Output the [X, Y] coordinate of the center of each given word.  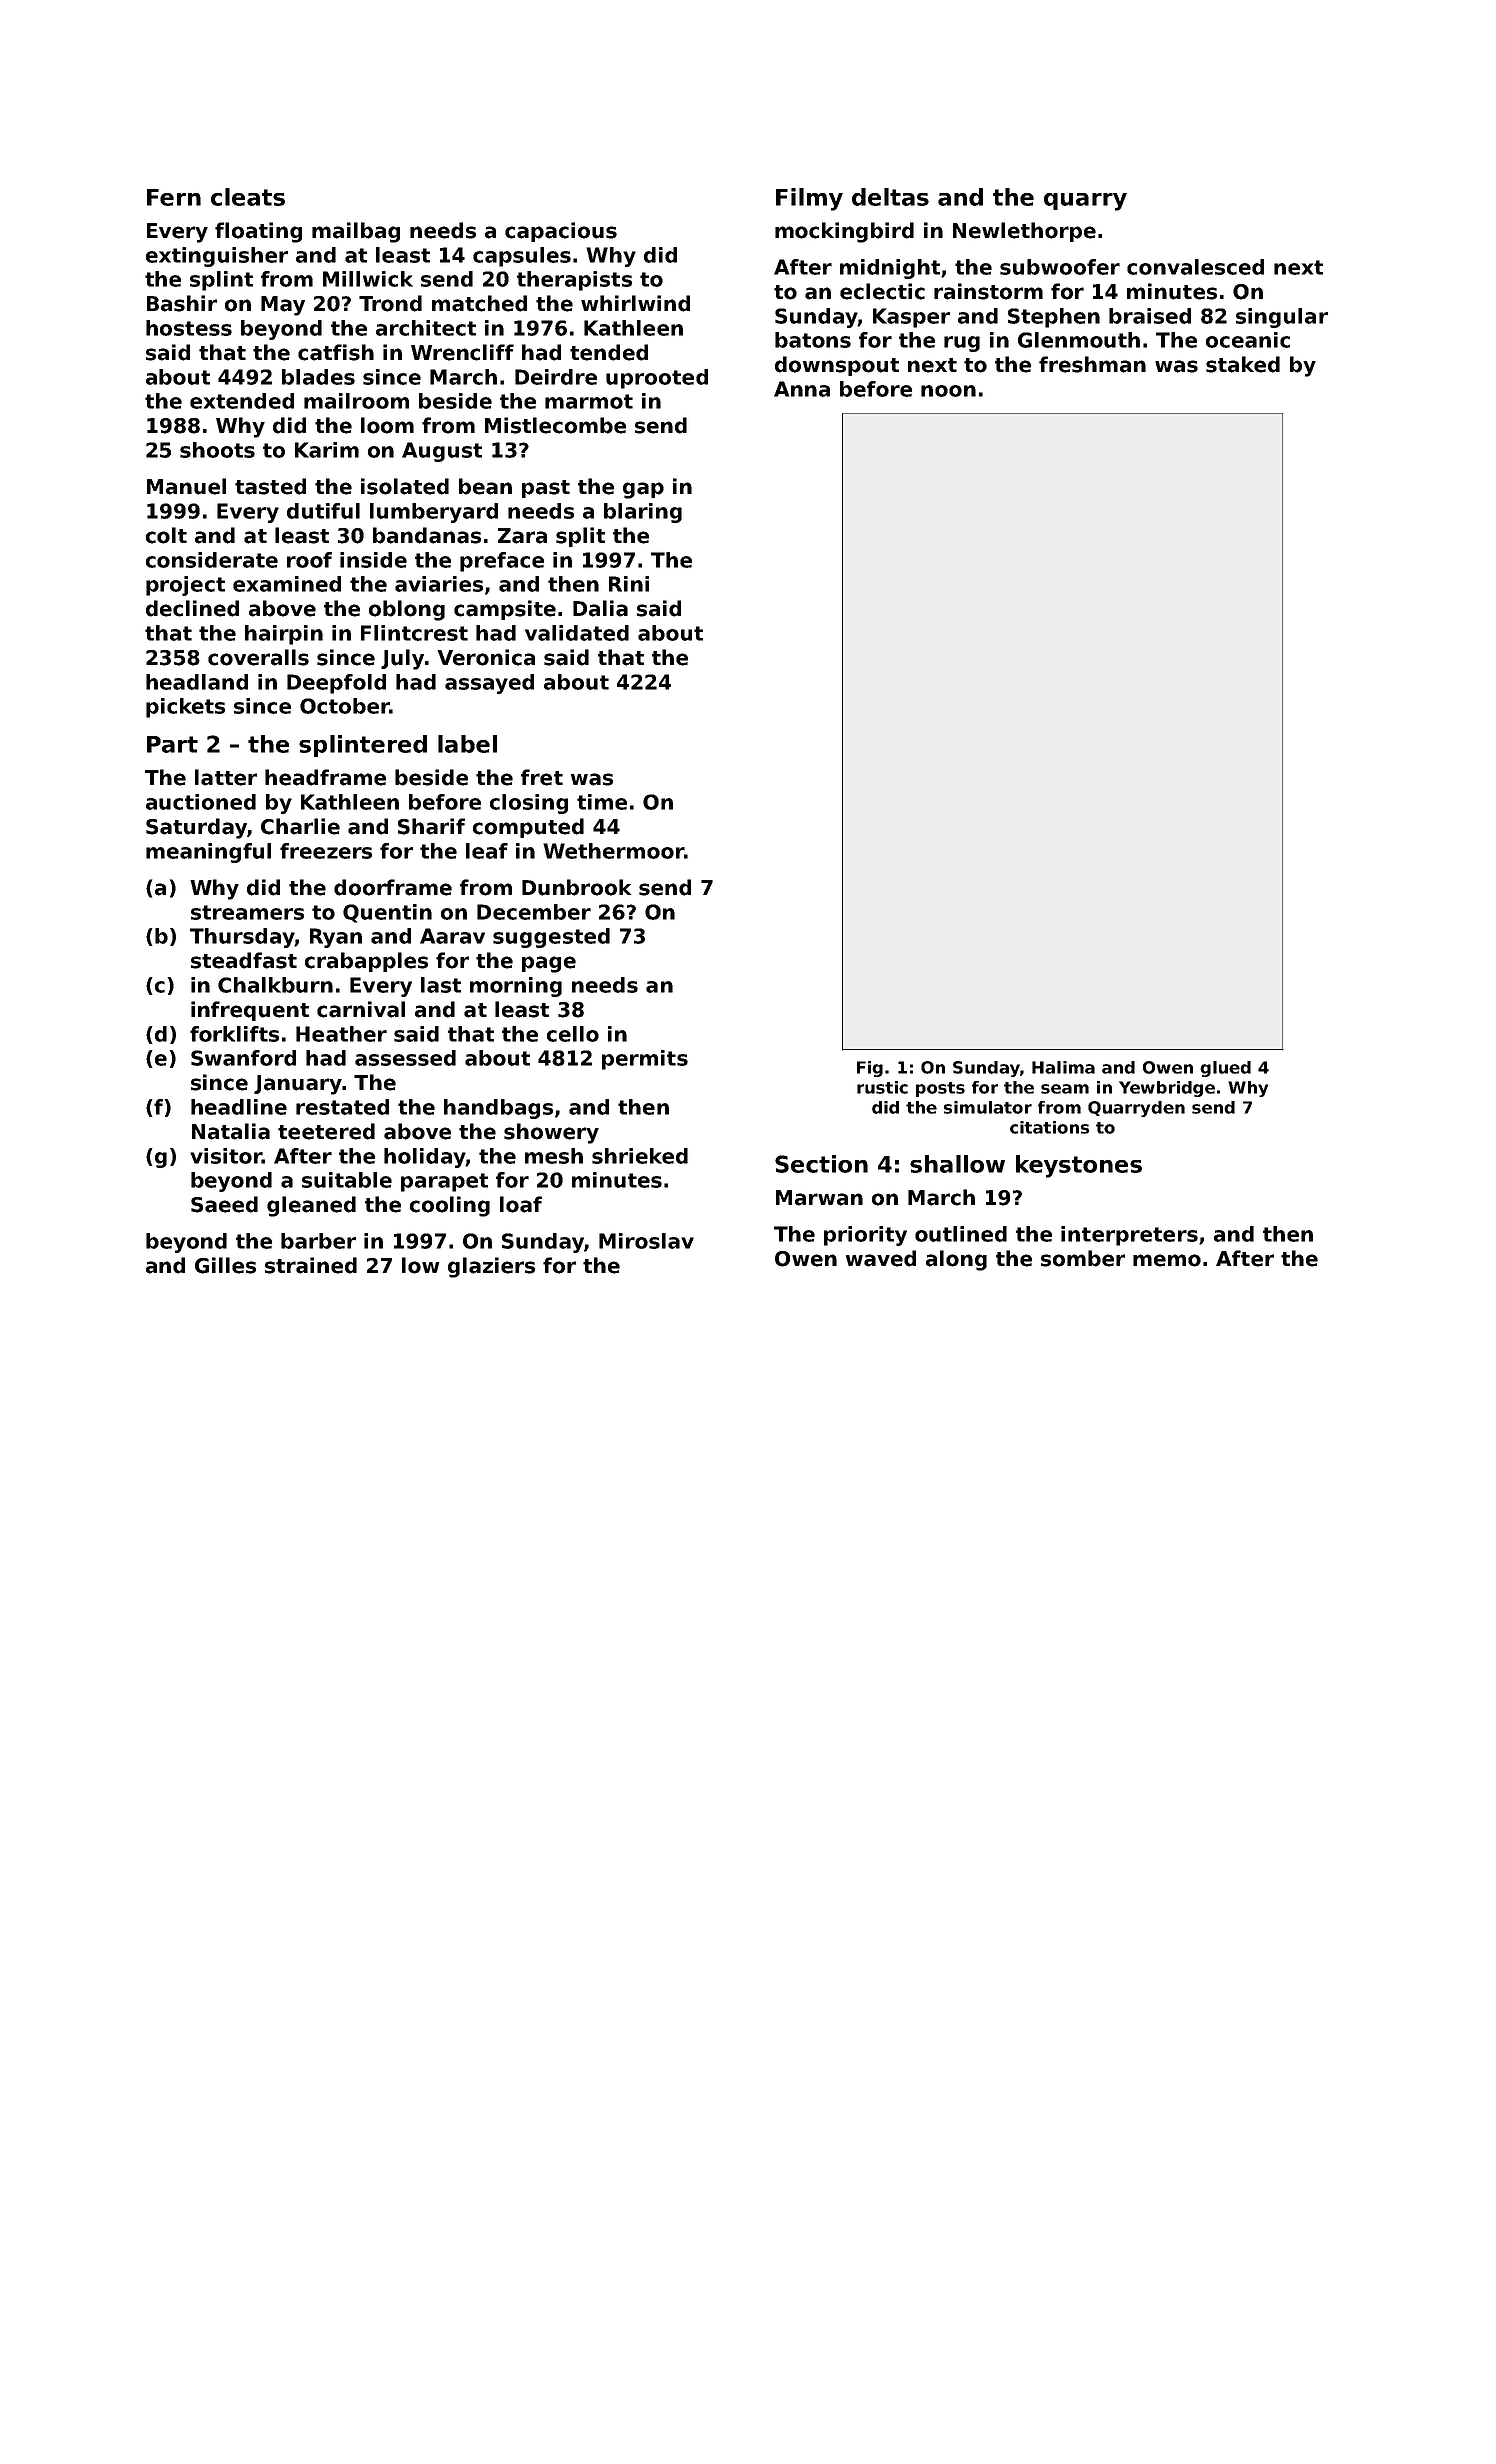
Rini [629, 584]
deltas [890, 197]
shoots [217, 450]
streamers [247, 912]
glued [1225, 1069]
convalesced [1195, 267]
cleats [248, 197]
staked [1243, 364]
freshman [1092, 364]
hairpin [284, 635]
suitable [347, 1180]
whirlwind [635, 303]
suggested [551, 938]
